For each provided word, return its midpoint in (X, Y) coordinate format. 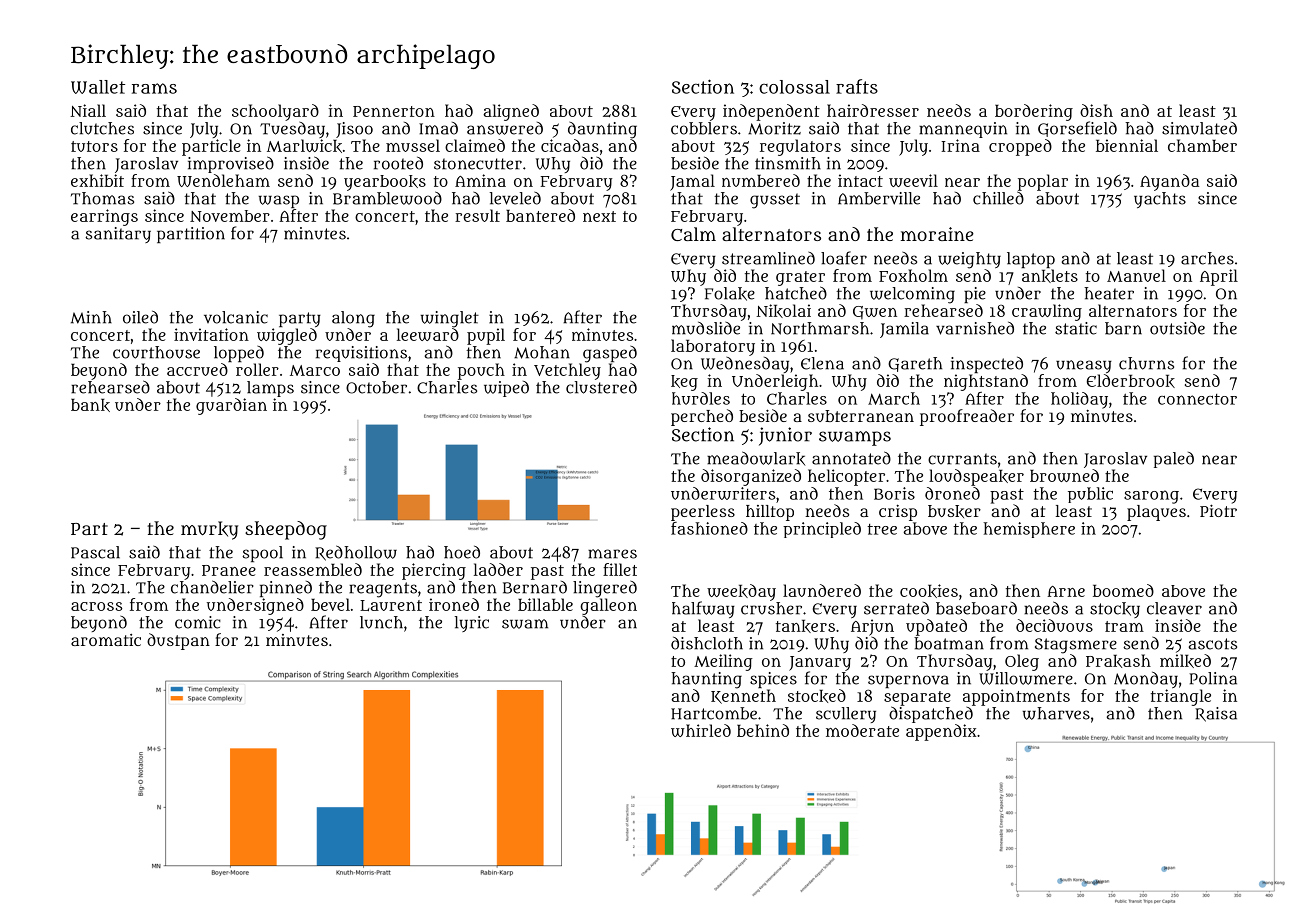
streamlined (768, 258)
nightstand (986, 382)
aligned (511, 112)
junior (785, 436)
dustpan (178, 641)
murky (209, 530)
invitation (211, 334)
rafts (857, 86)
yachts (1160, 200)
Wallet (98, 87)
